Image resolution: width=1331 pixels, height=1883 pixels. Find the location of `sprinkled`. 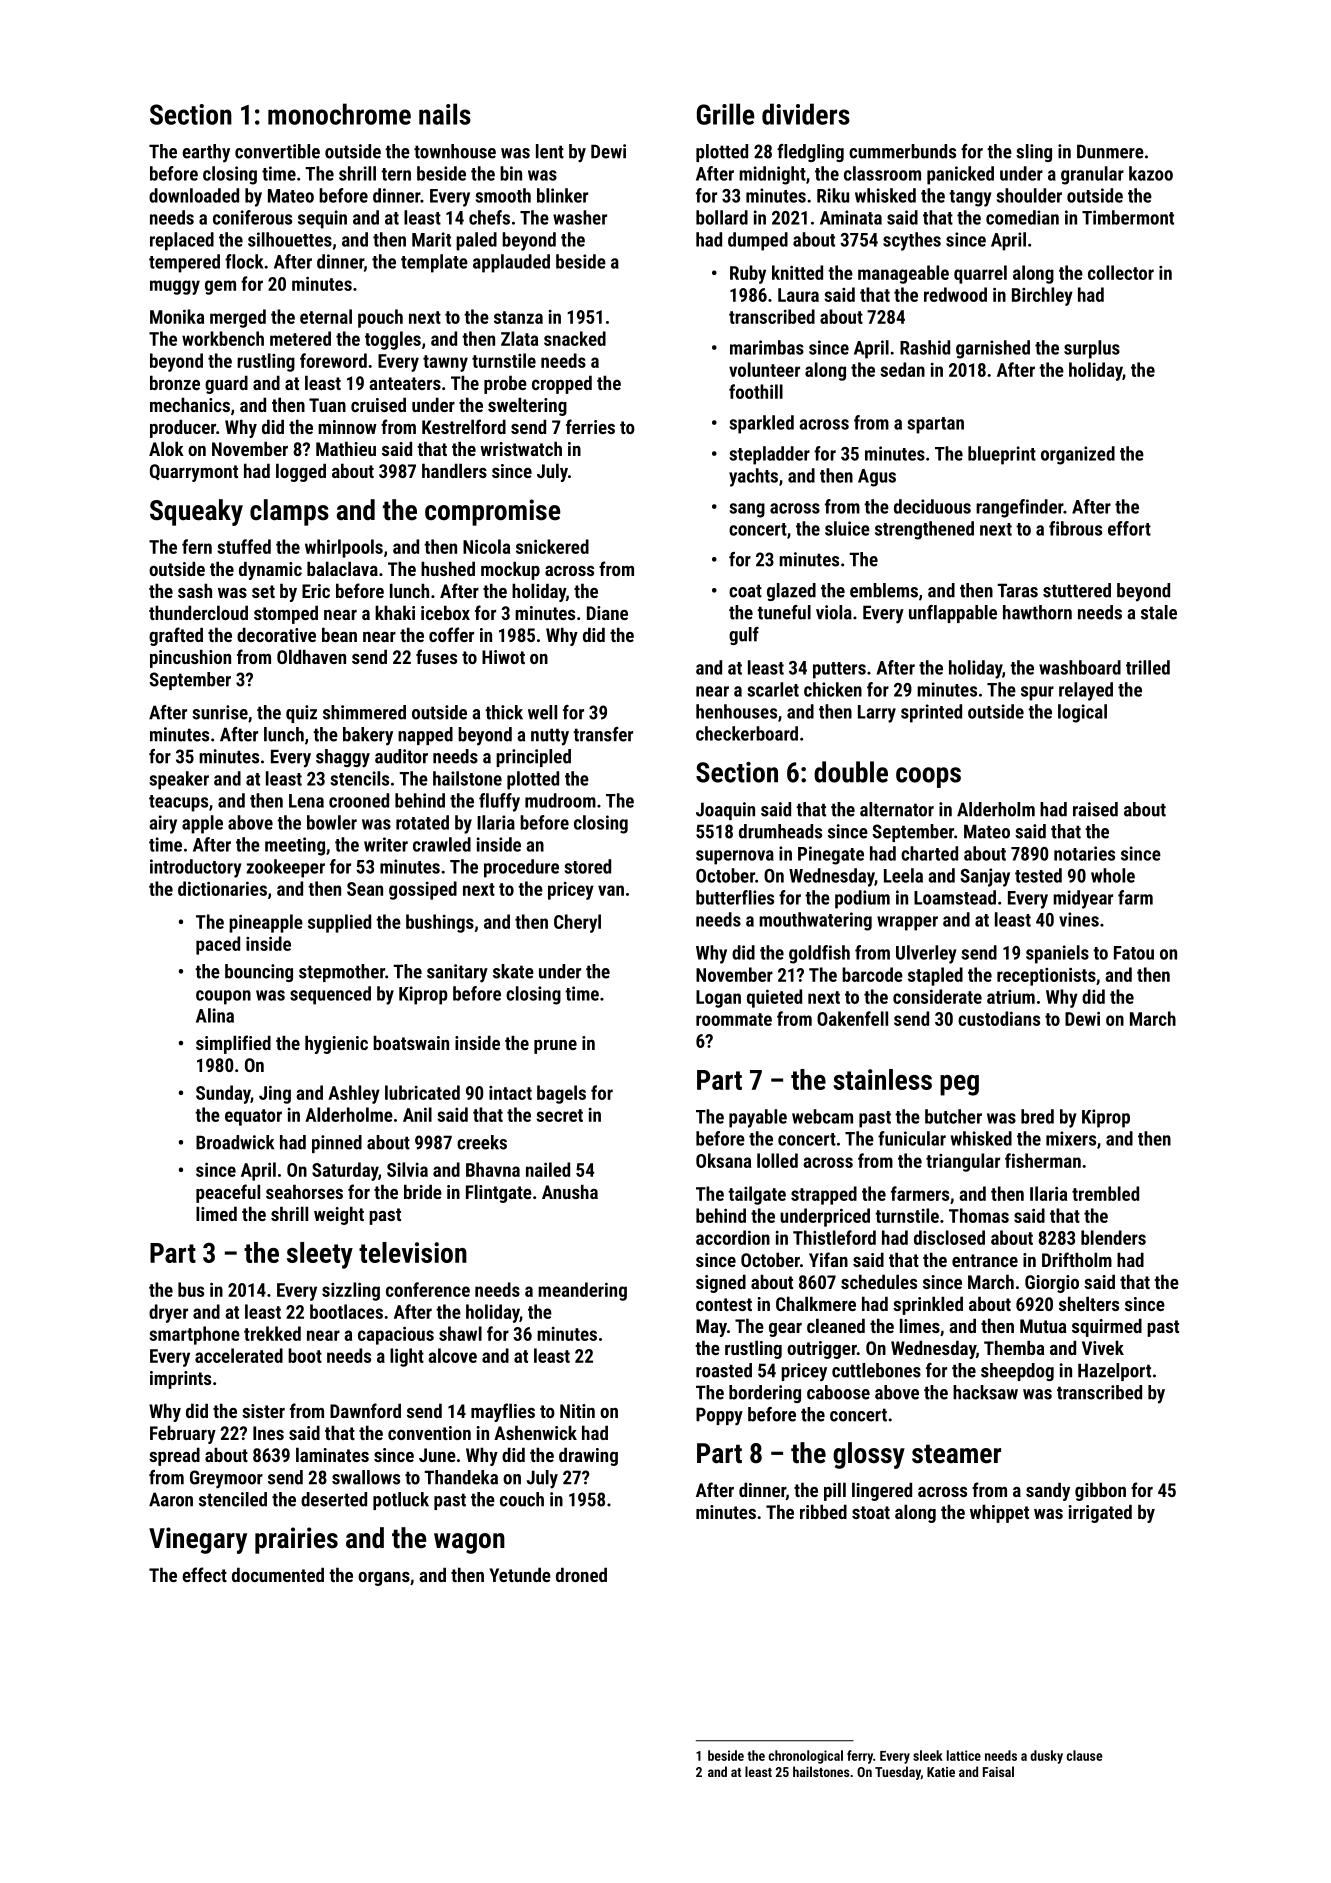

sprinkled is located at coordinates (928, 1305).
